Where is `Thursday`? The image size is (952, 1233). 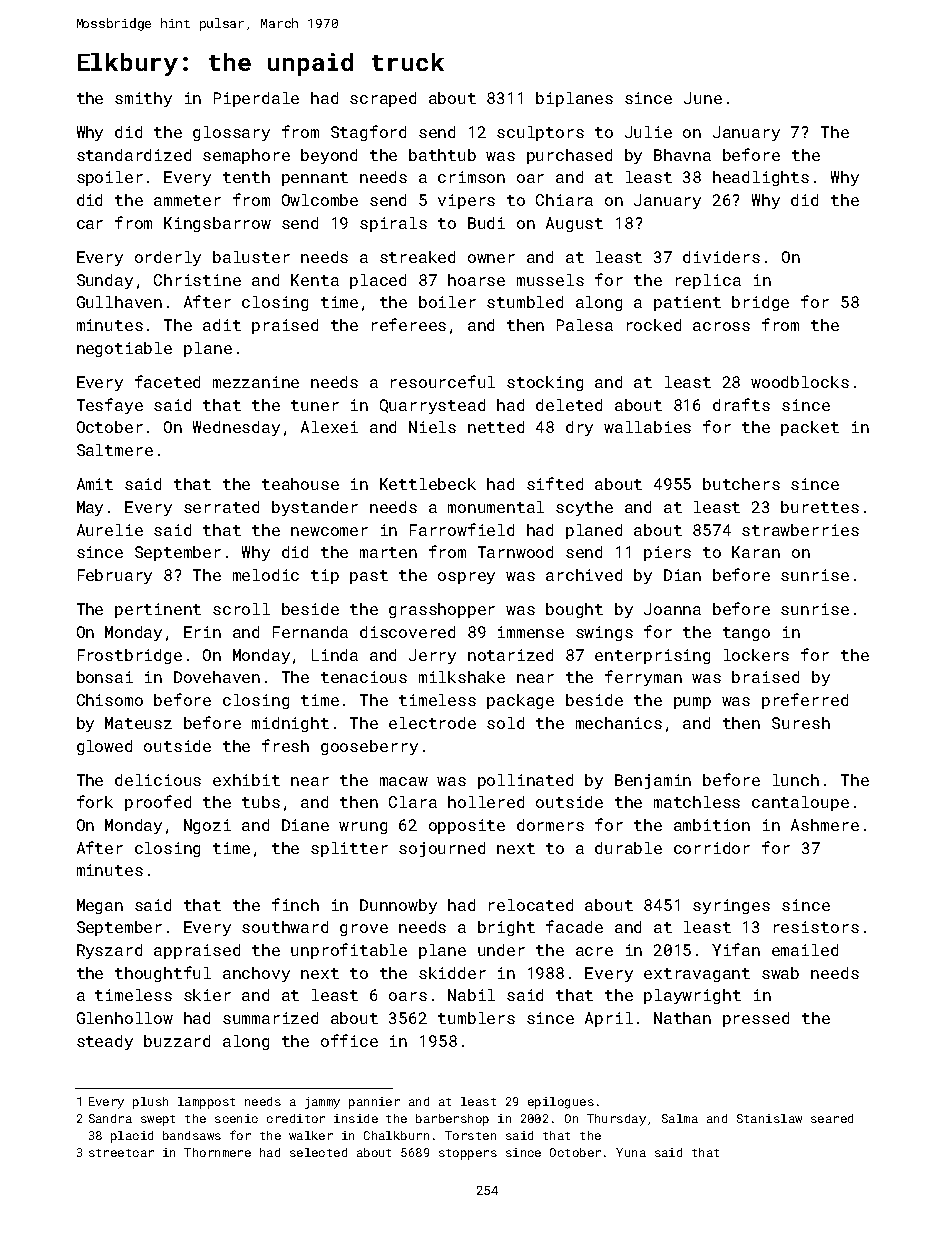
Thursday is located at coordinates (616, 1120).
